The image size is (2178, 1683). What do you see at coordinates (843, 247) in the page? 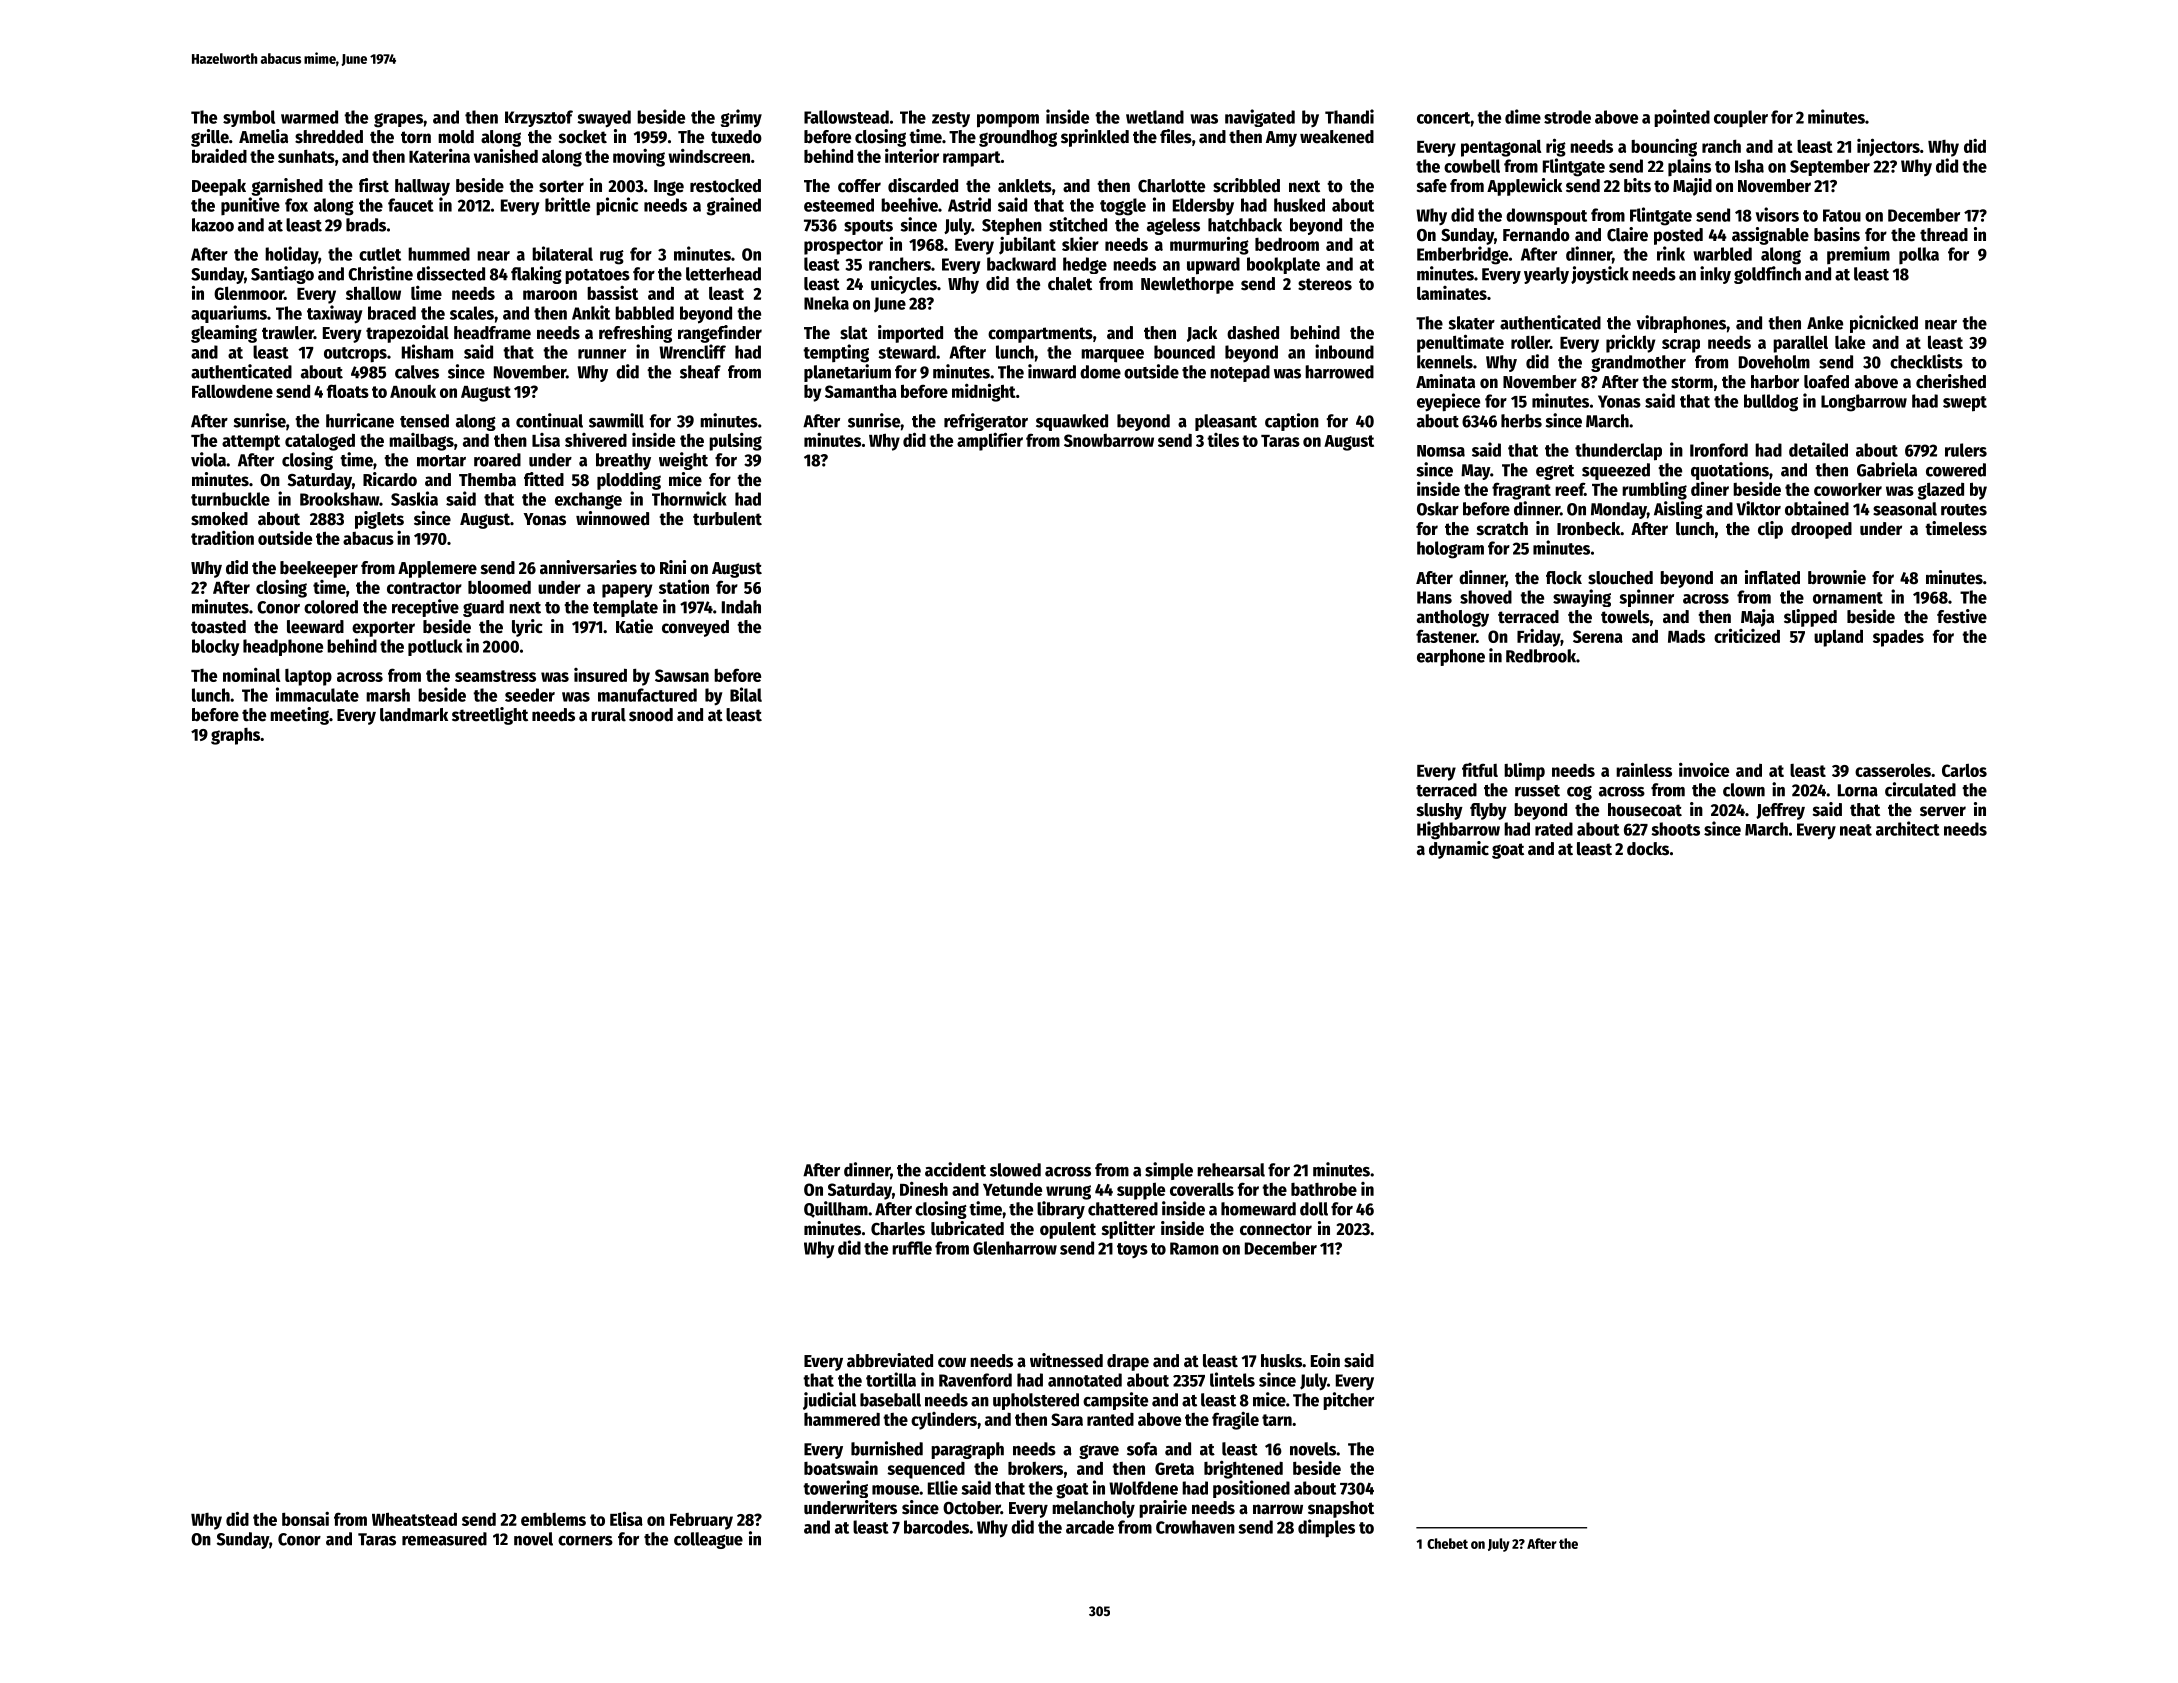
I see `prospector` at bounding box center [843, 247].
